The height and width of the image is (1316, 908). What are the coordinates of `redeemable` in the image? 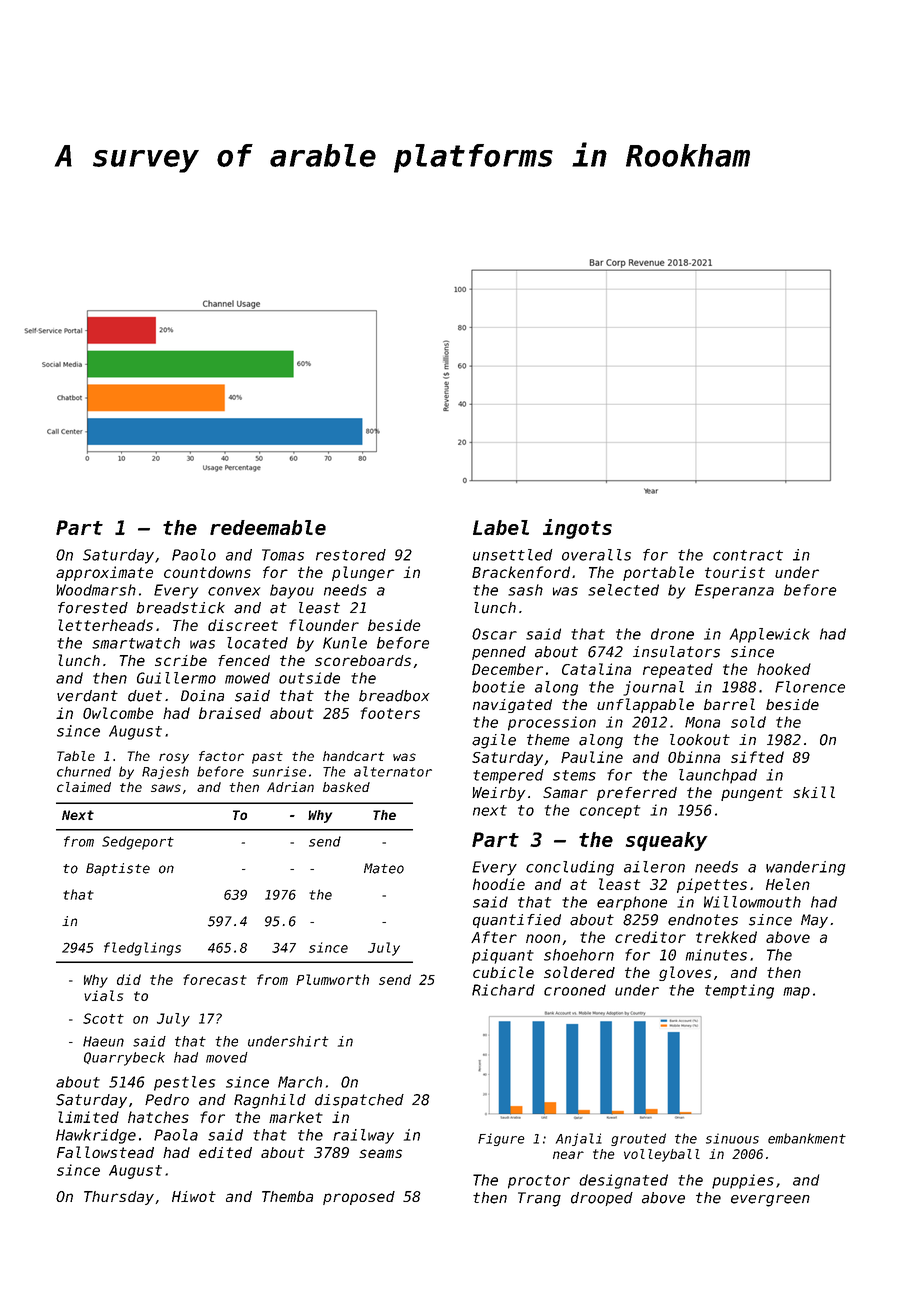 It's located at (268, 527).
